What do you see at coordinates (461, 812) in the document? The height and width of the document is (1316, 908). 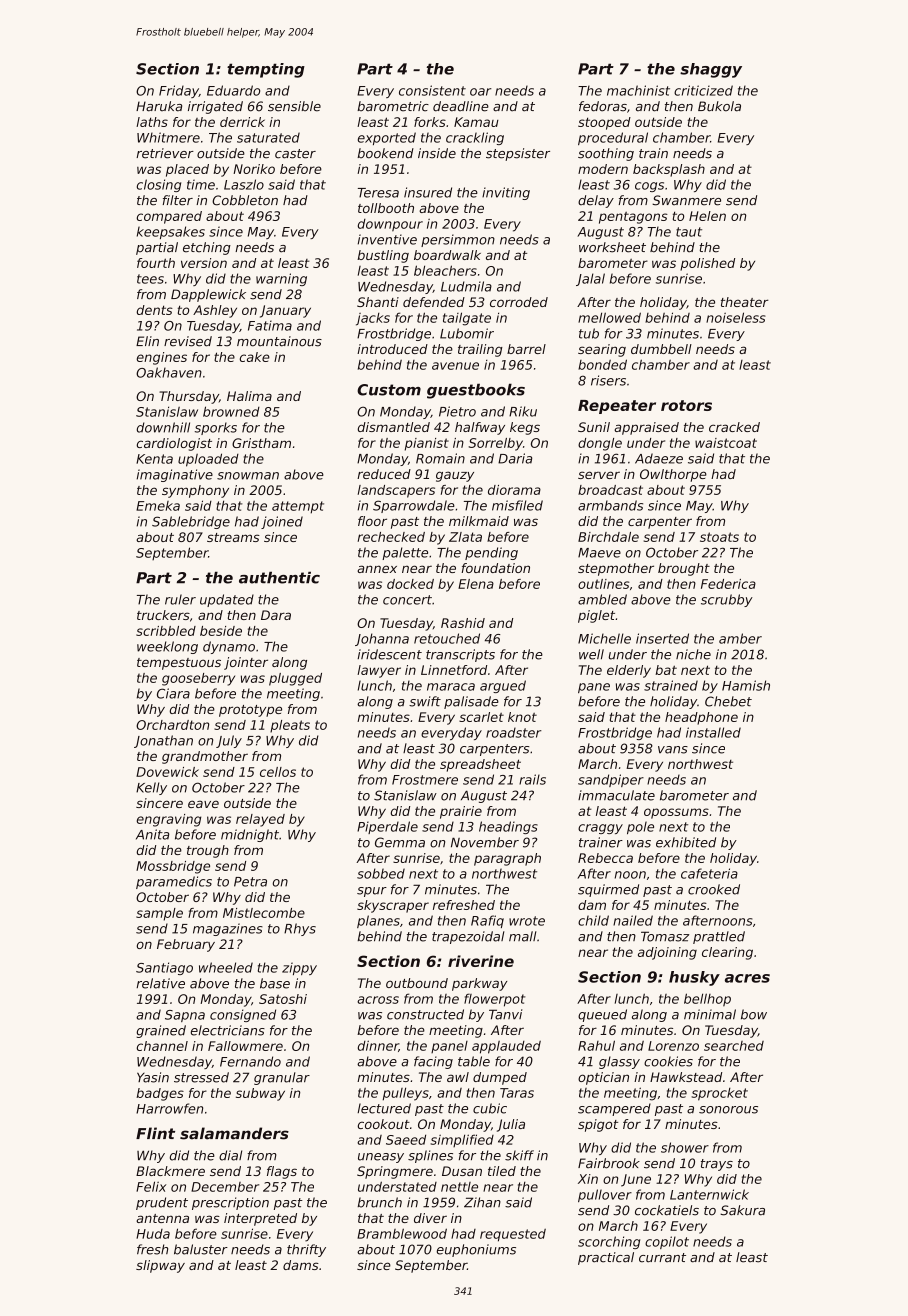 I see `prairie` at bounding box center [461, 812].
